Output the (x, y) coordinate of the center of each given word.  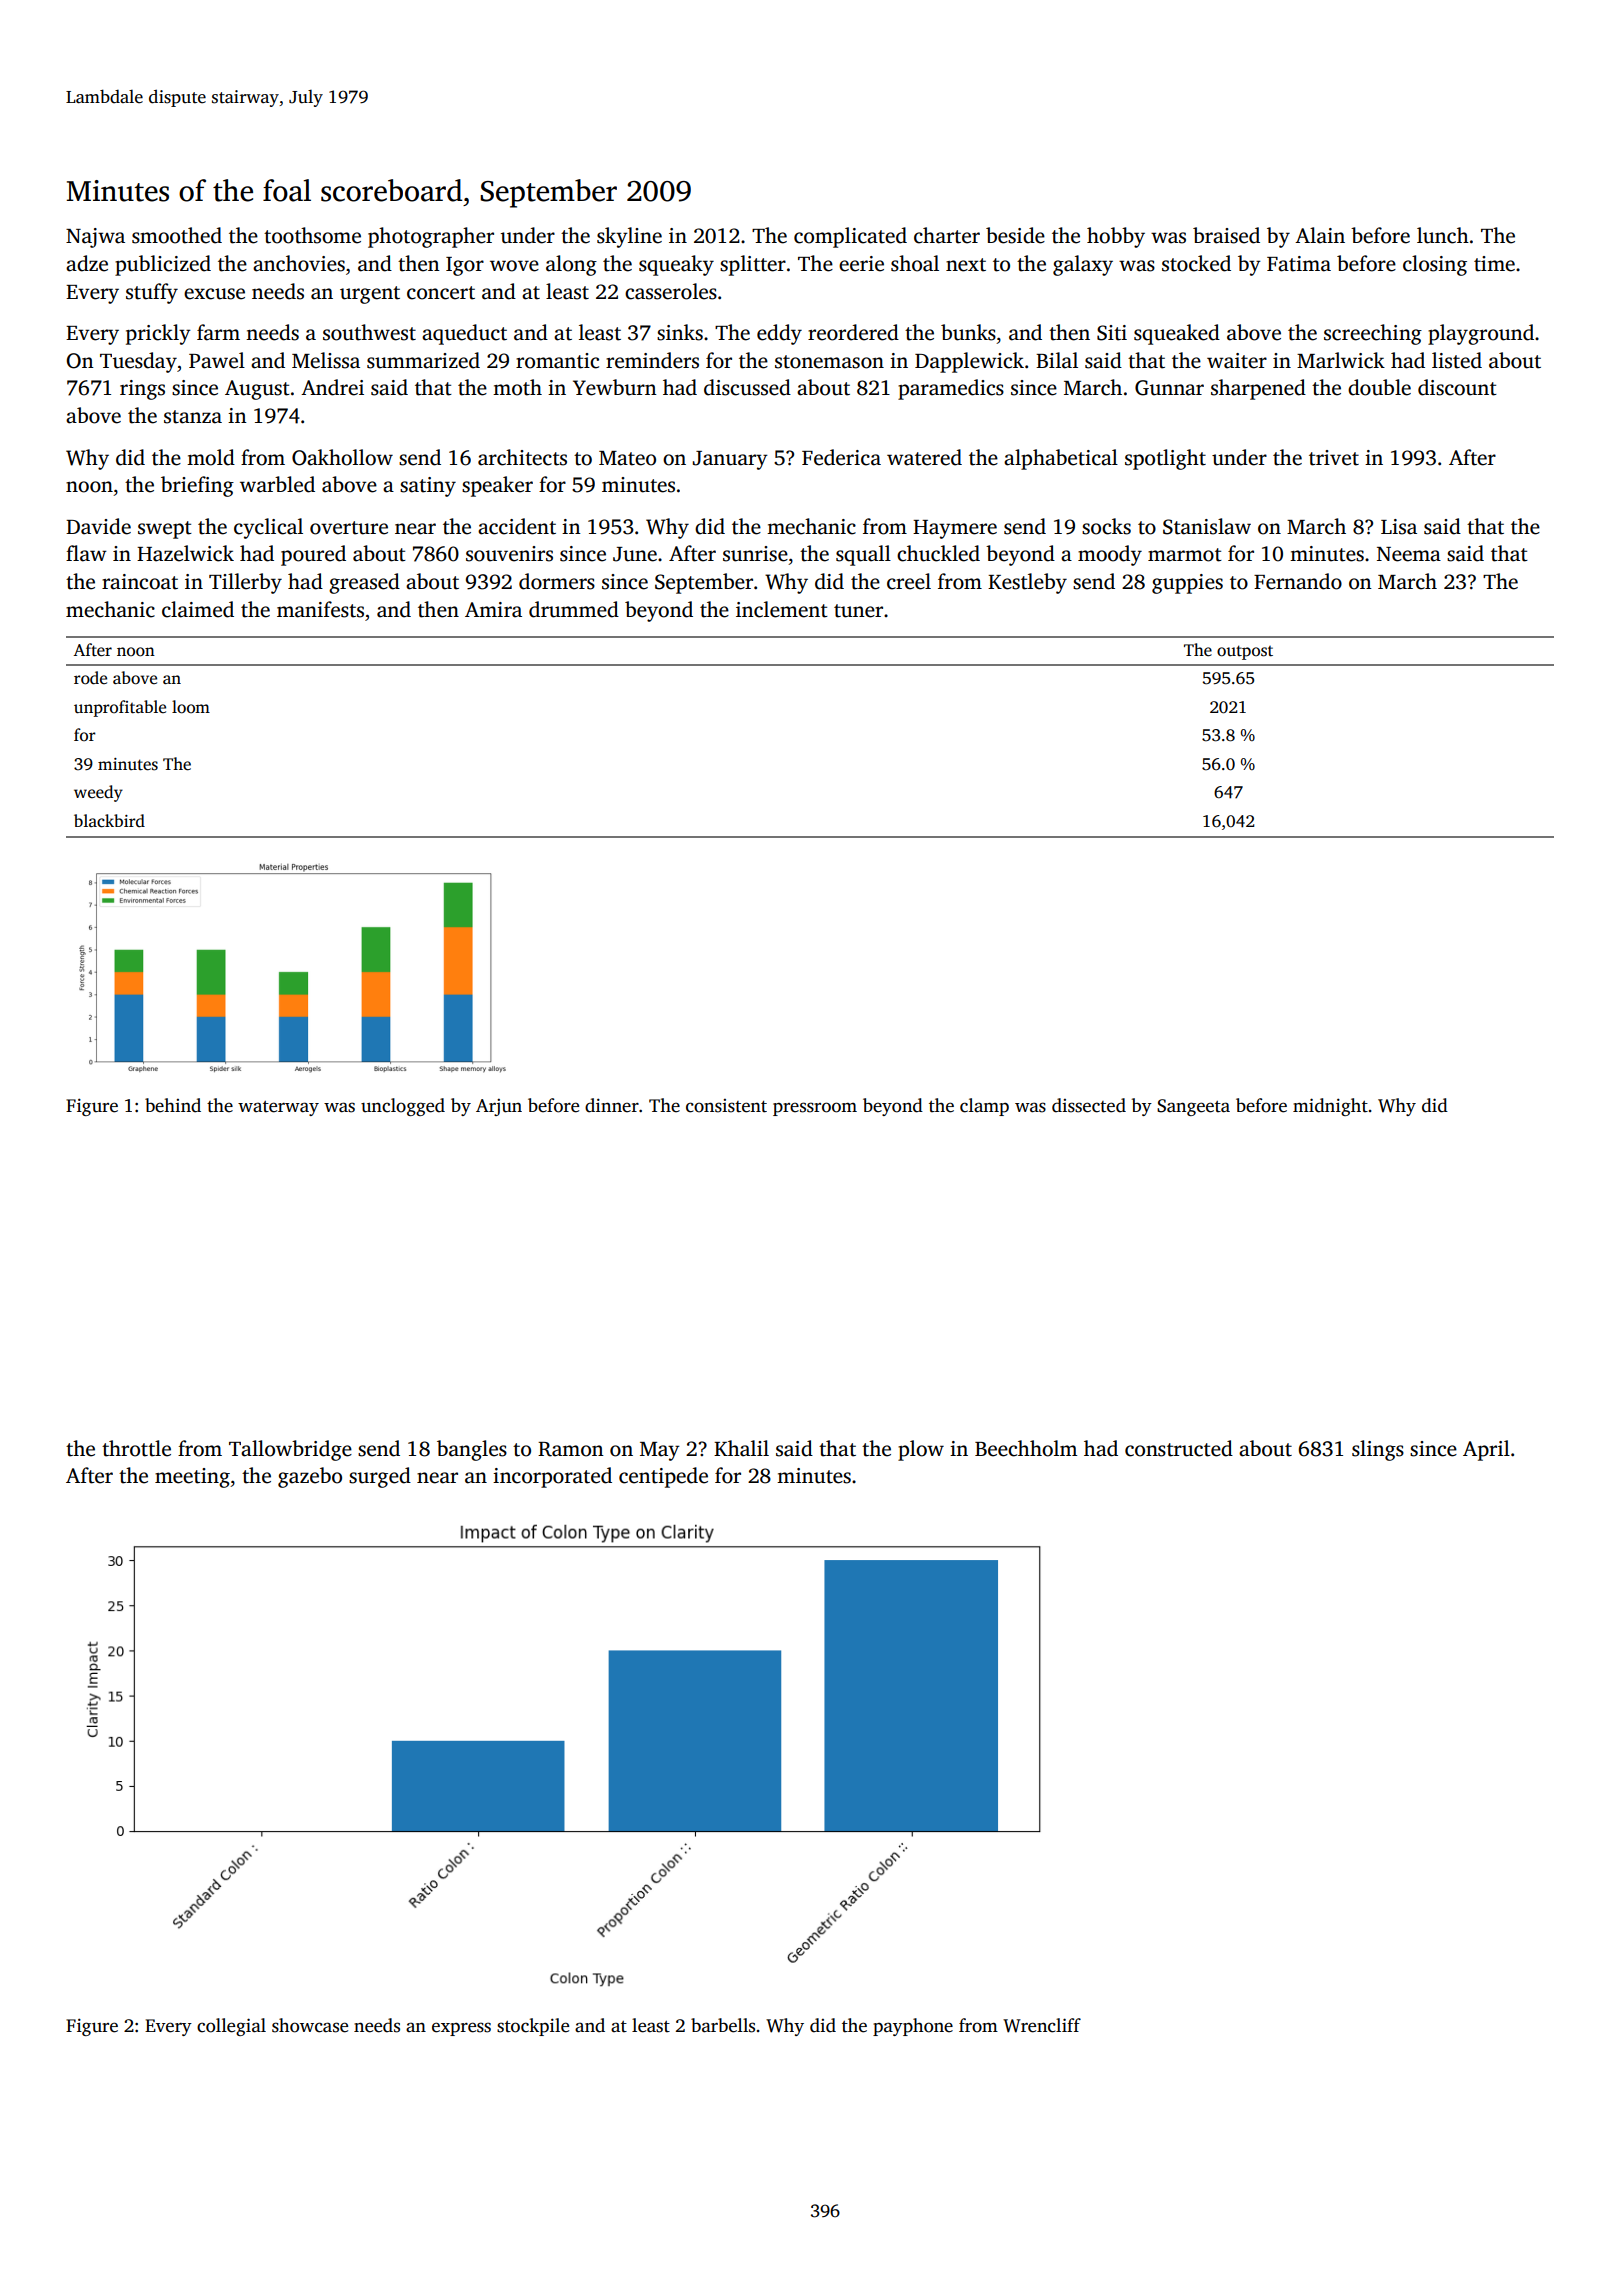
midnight (1330, 1107)
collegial (231, 2027)
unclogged (403, 1107)
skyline (629, 237)
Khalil (741, 1448)
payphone (913, 2027)
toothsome (312, 235)
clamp (984, 1107)
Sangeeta (1193, 1107)
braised (1226, 235)
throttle (136, 1448)
